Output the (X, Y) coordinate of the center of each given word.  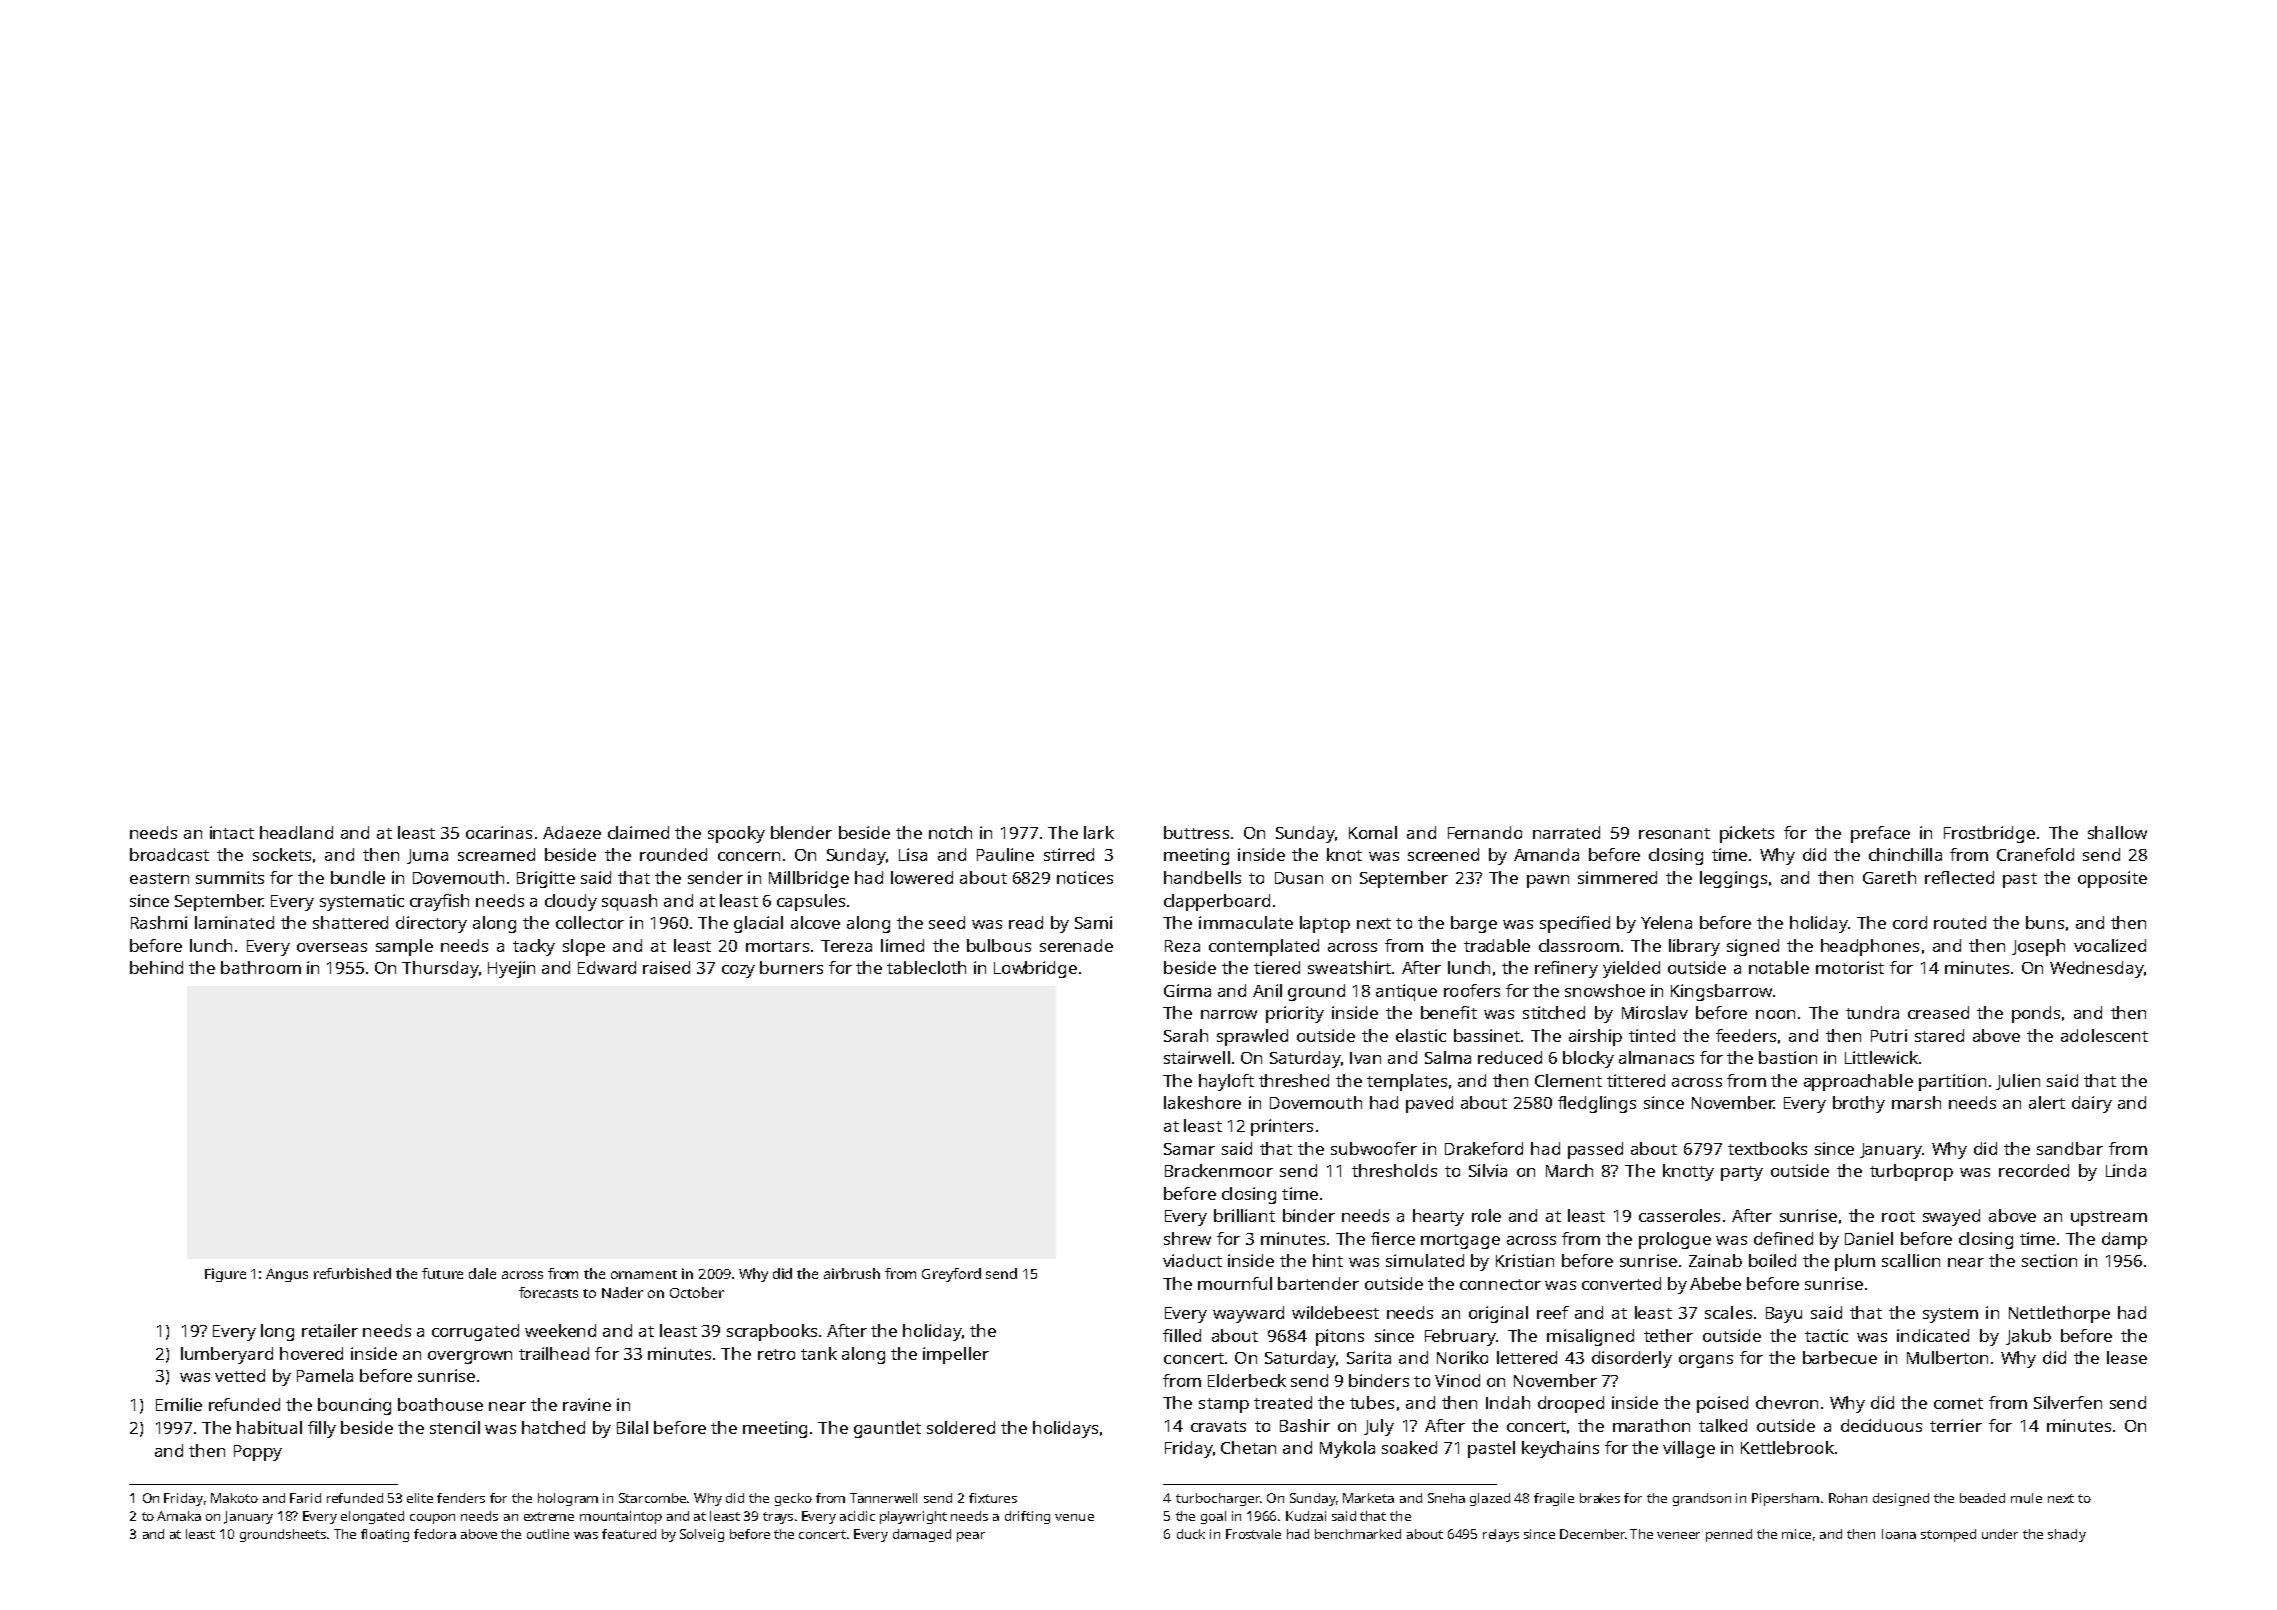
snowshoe (1605, 990)
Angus (287, 1275)
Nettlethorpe (2059, 1314)
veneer (1678, 1535)
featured (629, 1534)
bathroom (261, 967)
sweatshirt (1349, 967)
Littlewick (1881, 1057)
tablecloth (926, 967)
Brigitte (546, 879)
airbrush (852, 1273)
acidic (857, 1516)
